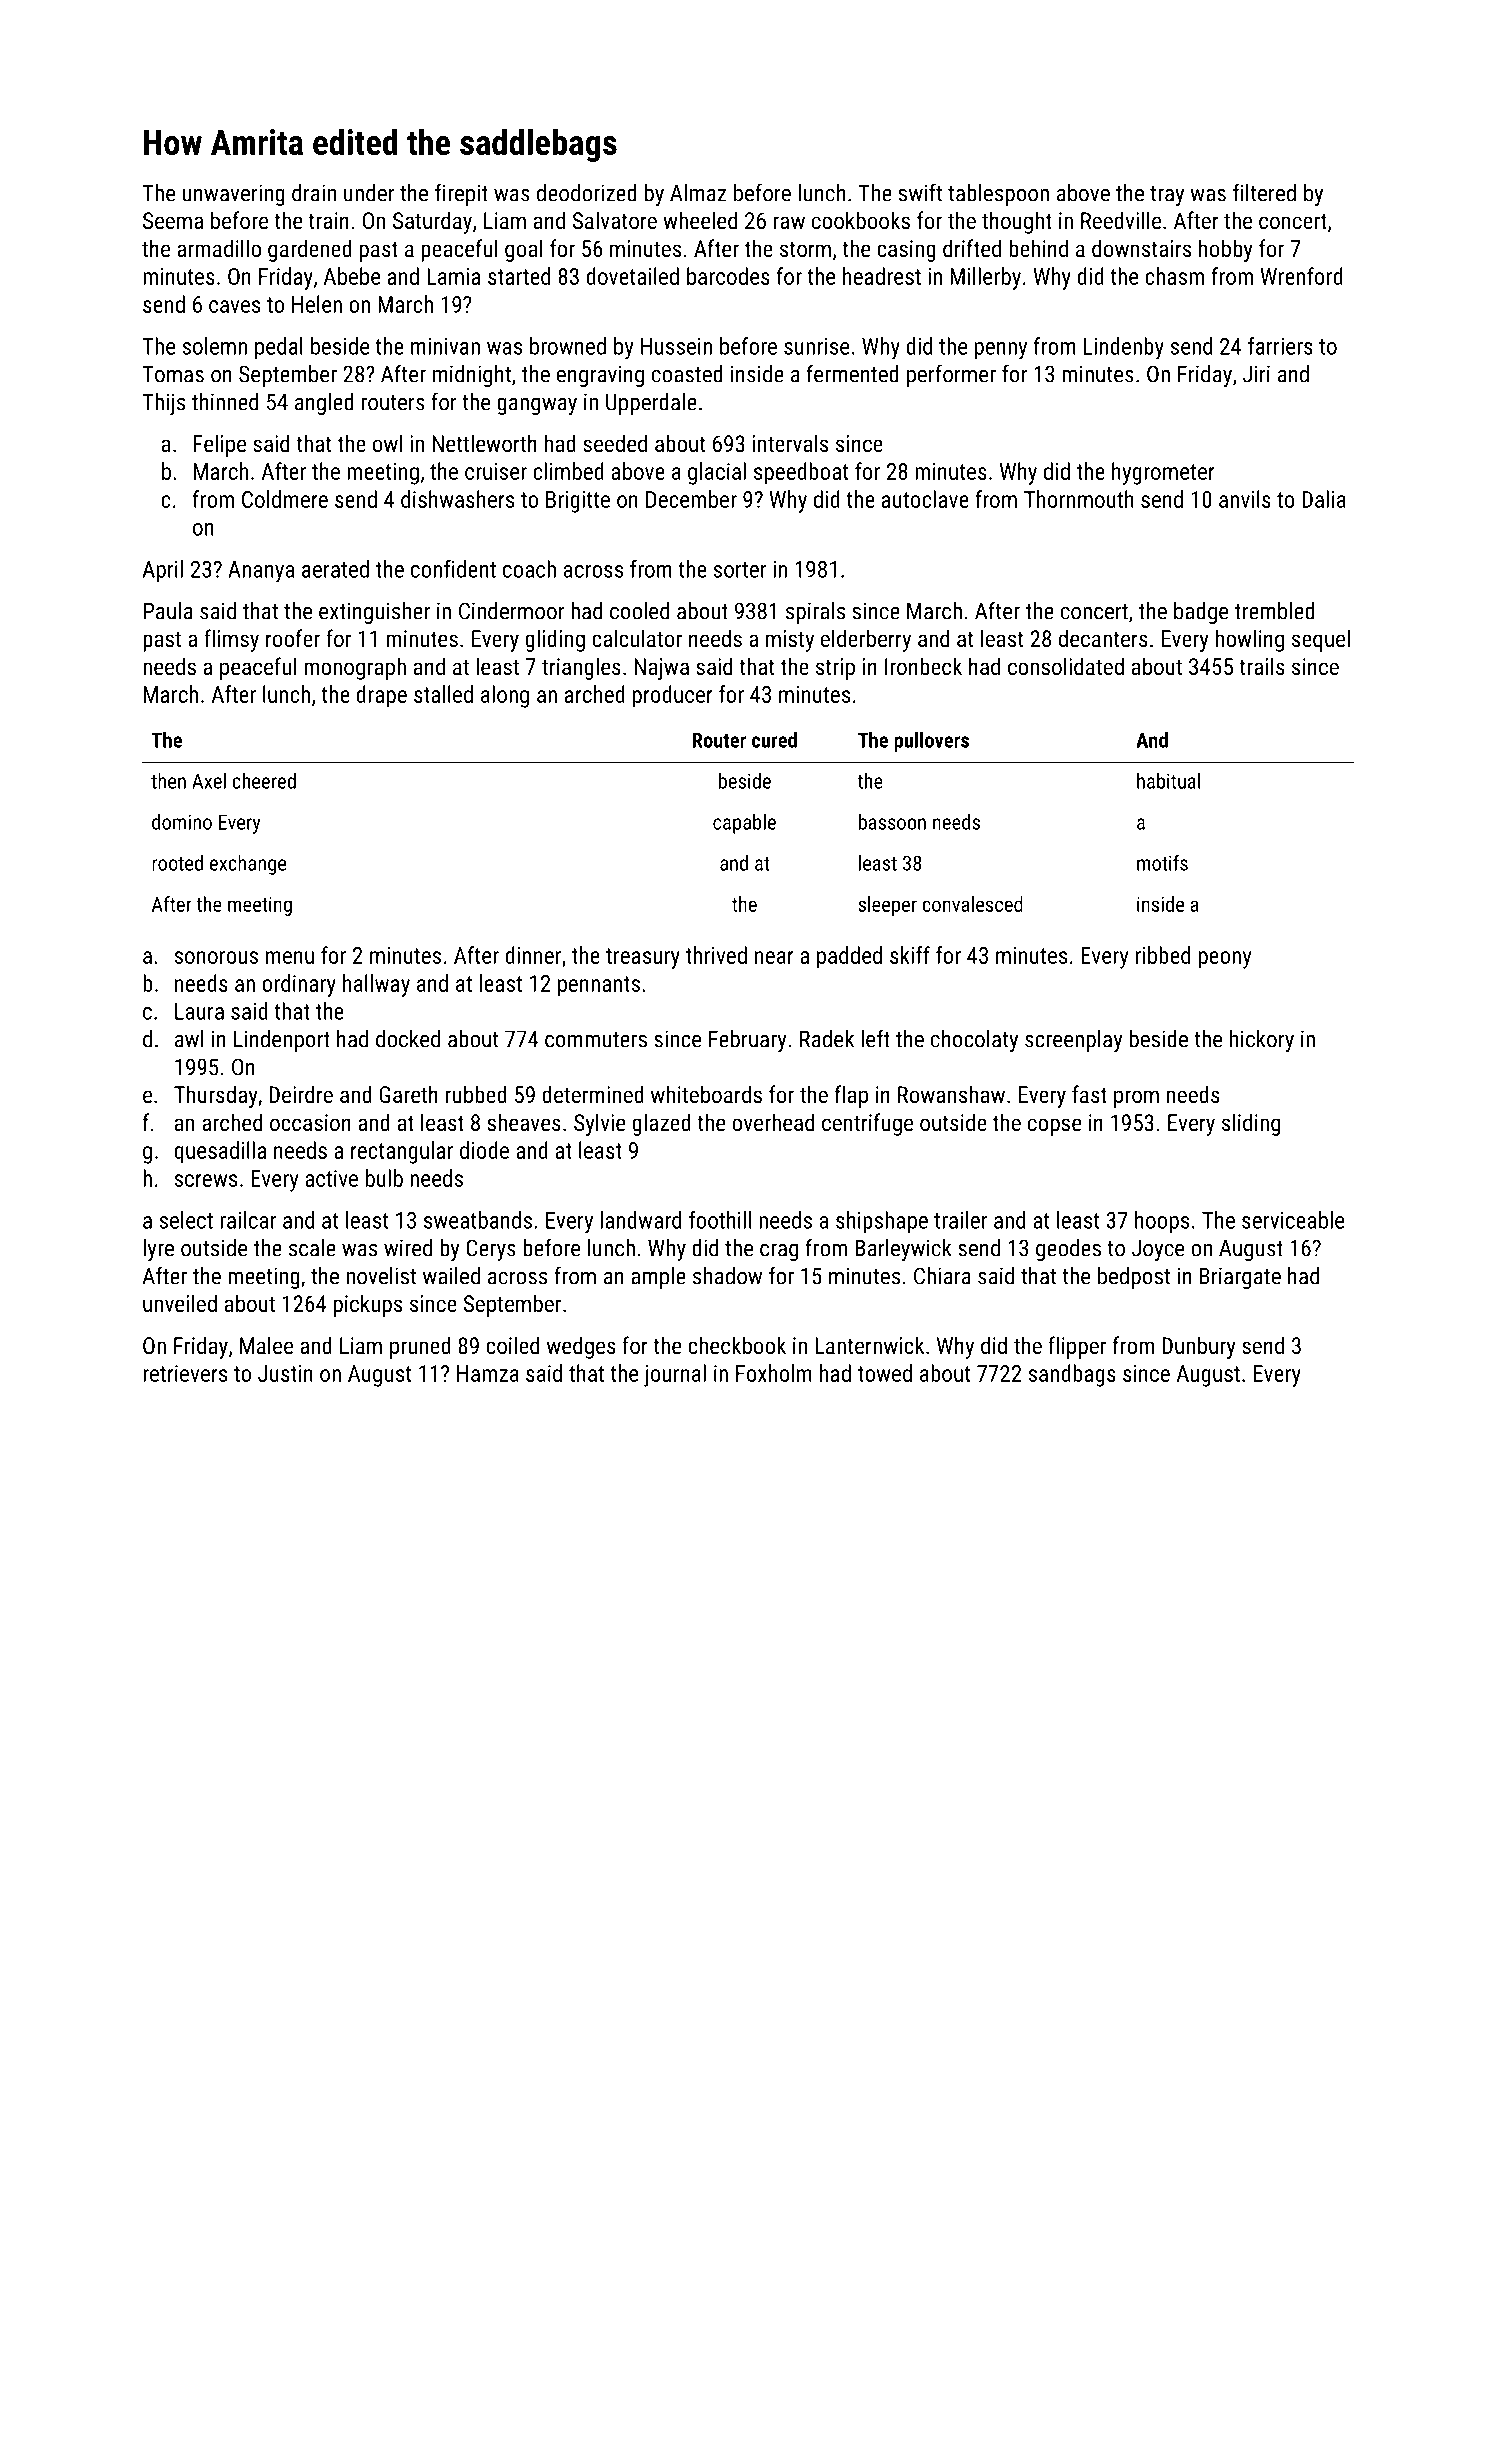 This image has width=1496, height=2464. What do you see at coordinates (790, 443) in the image?
I see `intervals` at bounding box center [790, 443].
